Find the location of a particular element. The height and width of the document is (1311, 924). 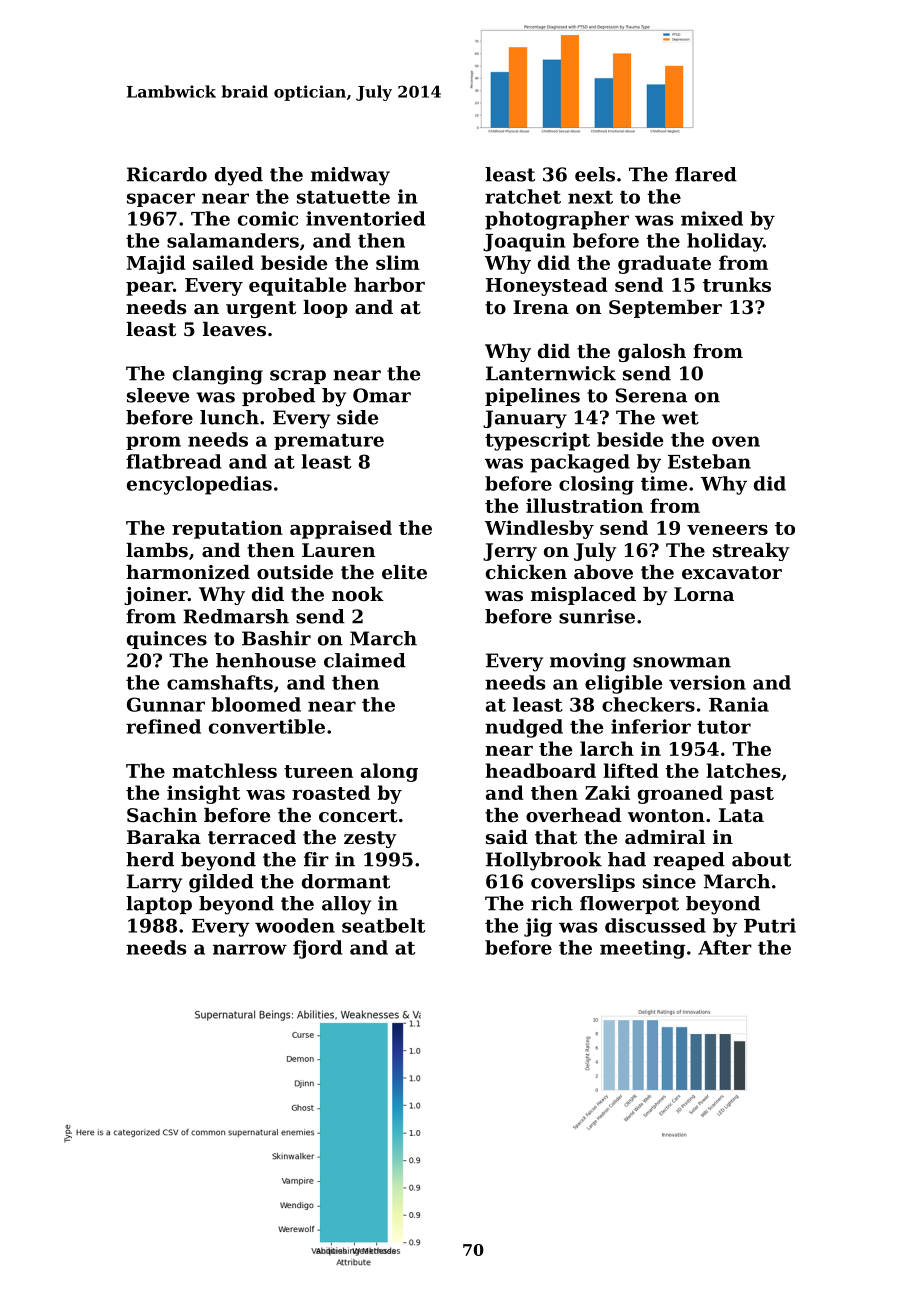

narrow is located at coordinates (250, 949).
